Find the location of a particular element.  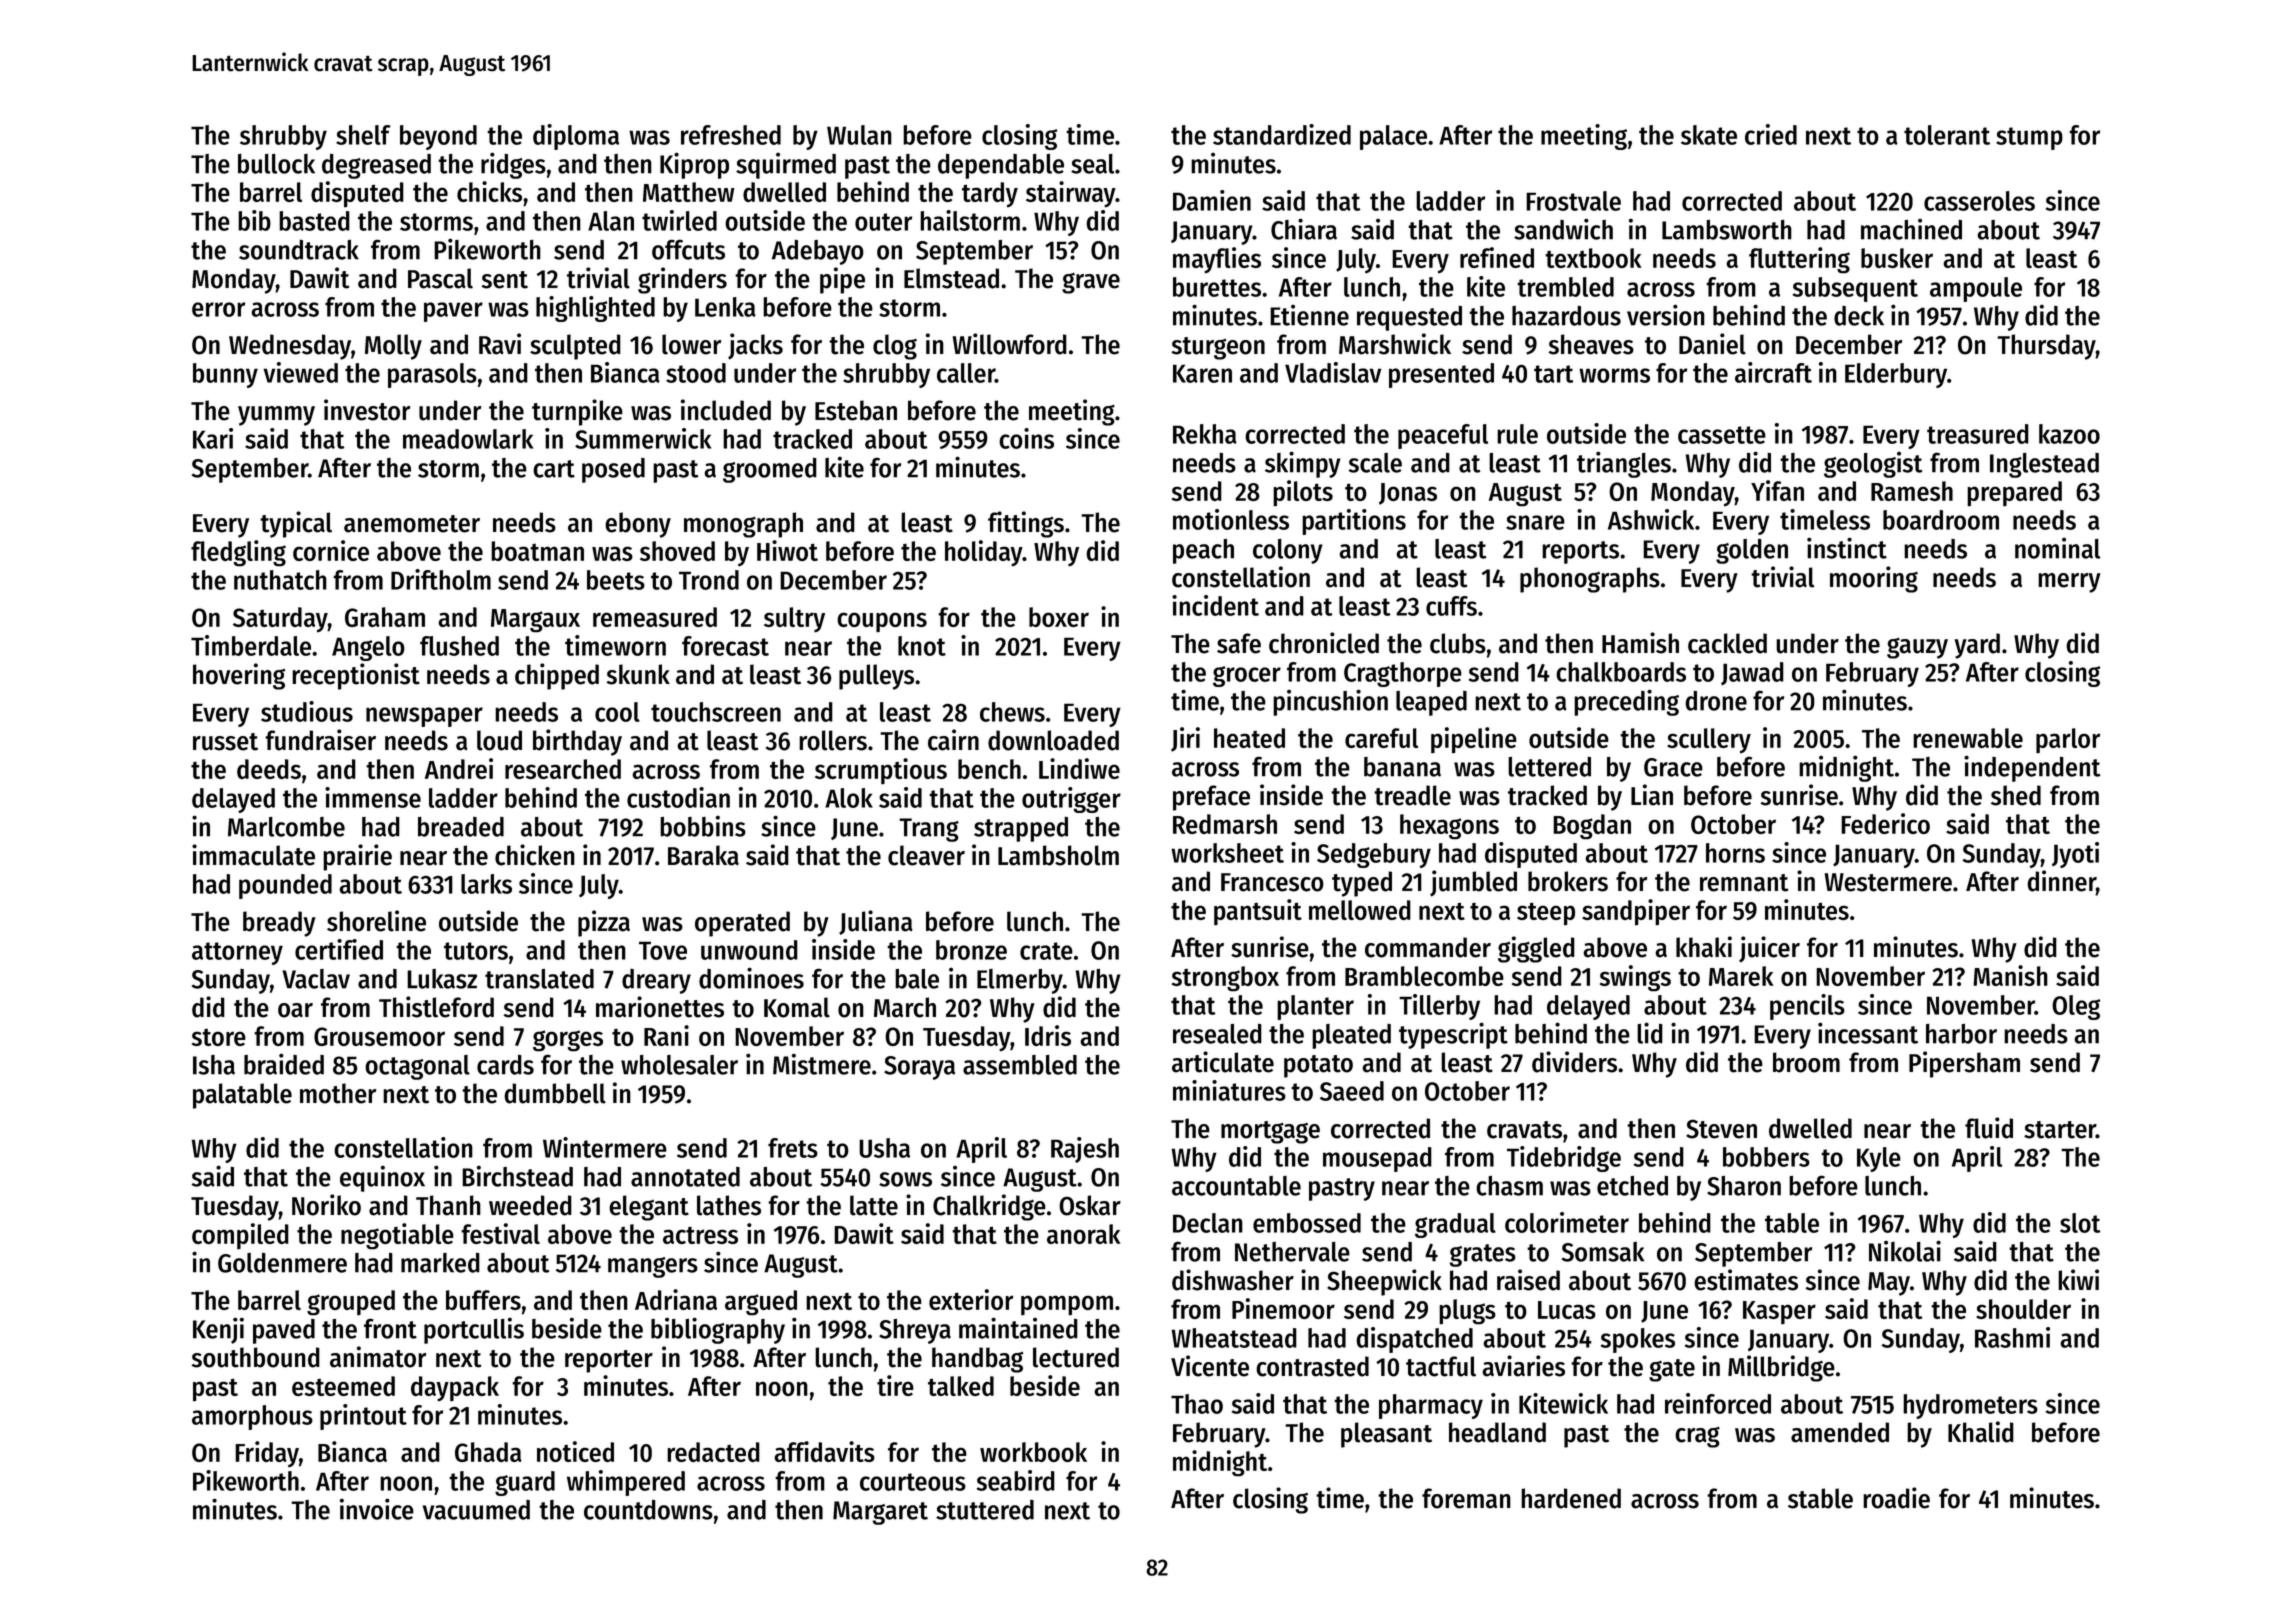

Molly is located at coordinates (393, 347).
